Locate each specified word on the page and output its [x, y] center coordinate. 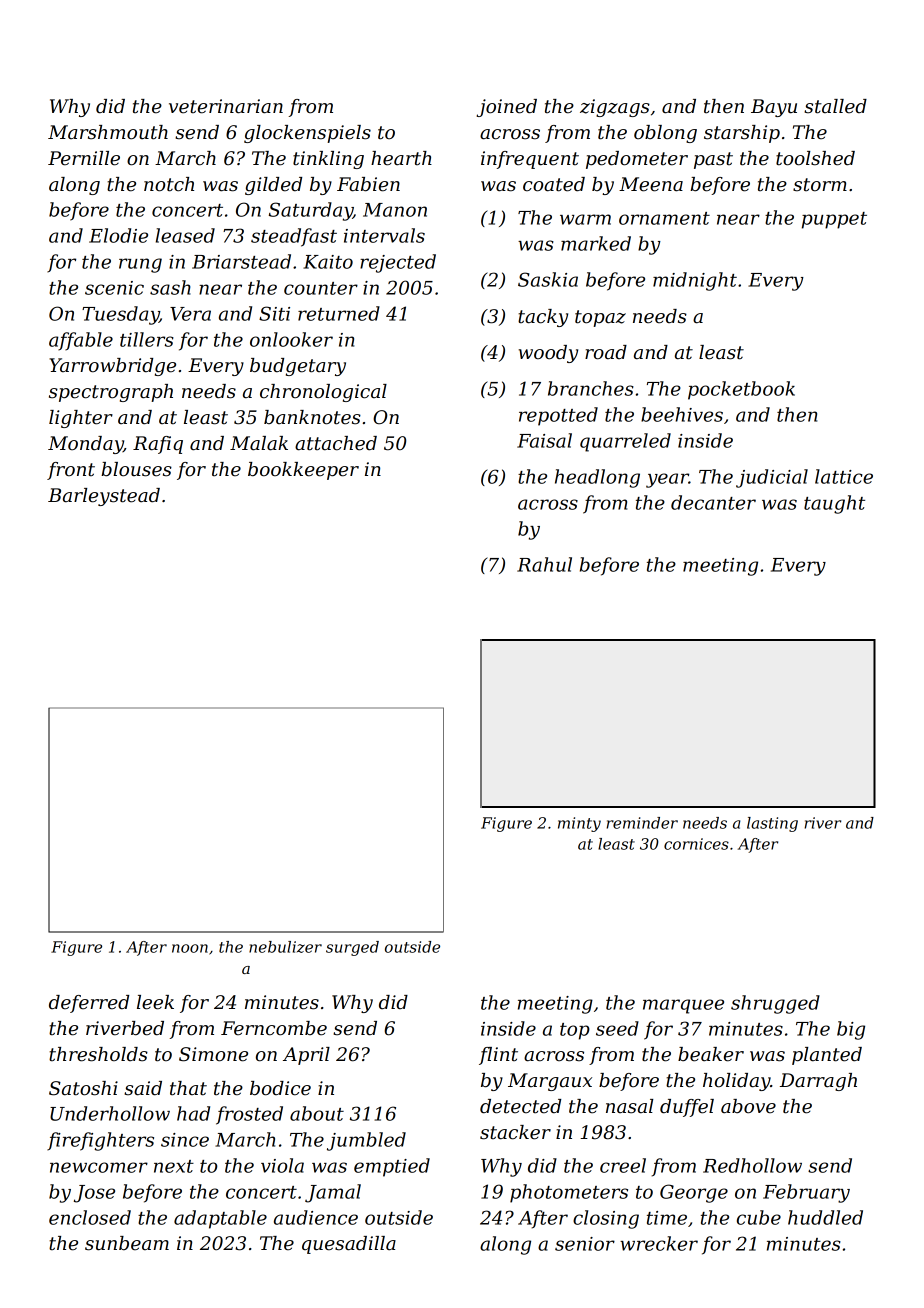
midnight [695, 281]
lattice [844, 476]
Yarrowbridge [112, 367]
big [851, 1030]
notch [169, 184]
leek [155, 1002]
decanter [713, 502]
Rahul [544, 564]
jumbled [366, 1141]
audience [316, 1217]
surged [352, 948]
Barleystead [104, 497]
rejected [398, 263]
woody [548, 354]
